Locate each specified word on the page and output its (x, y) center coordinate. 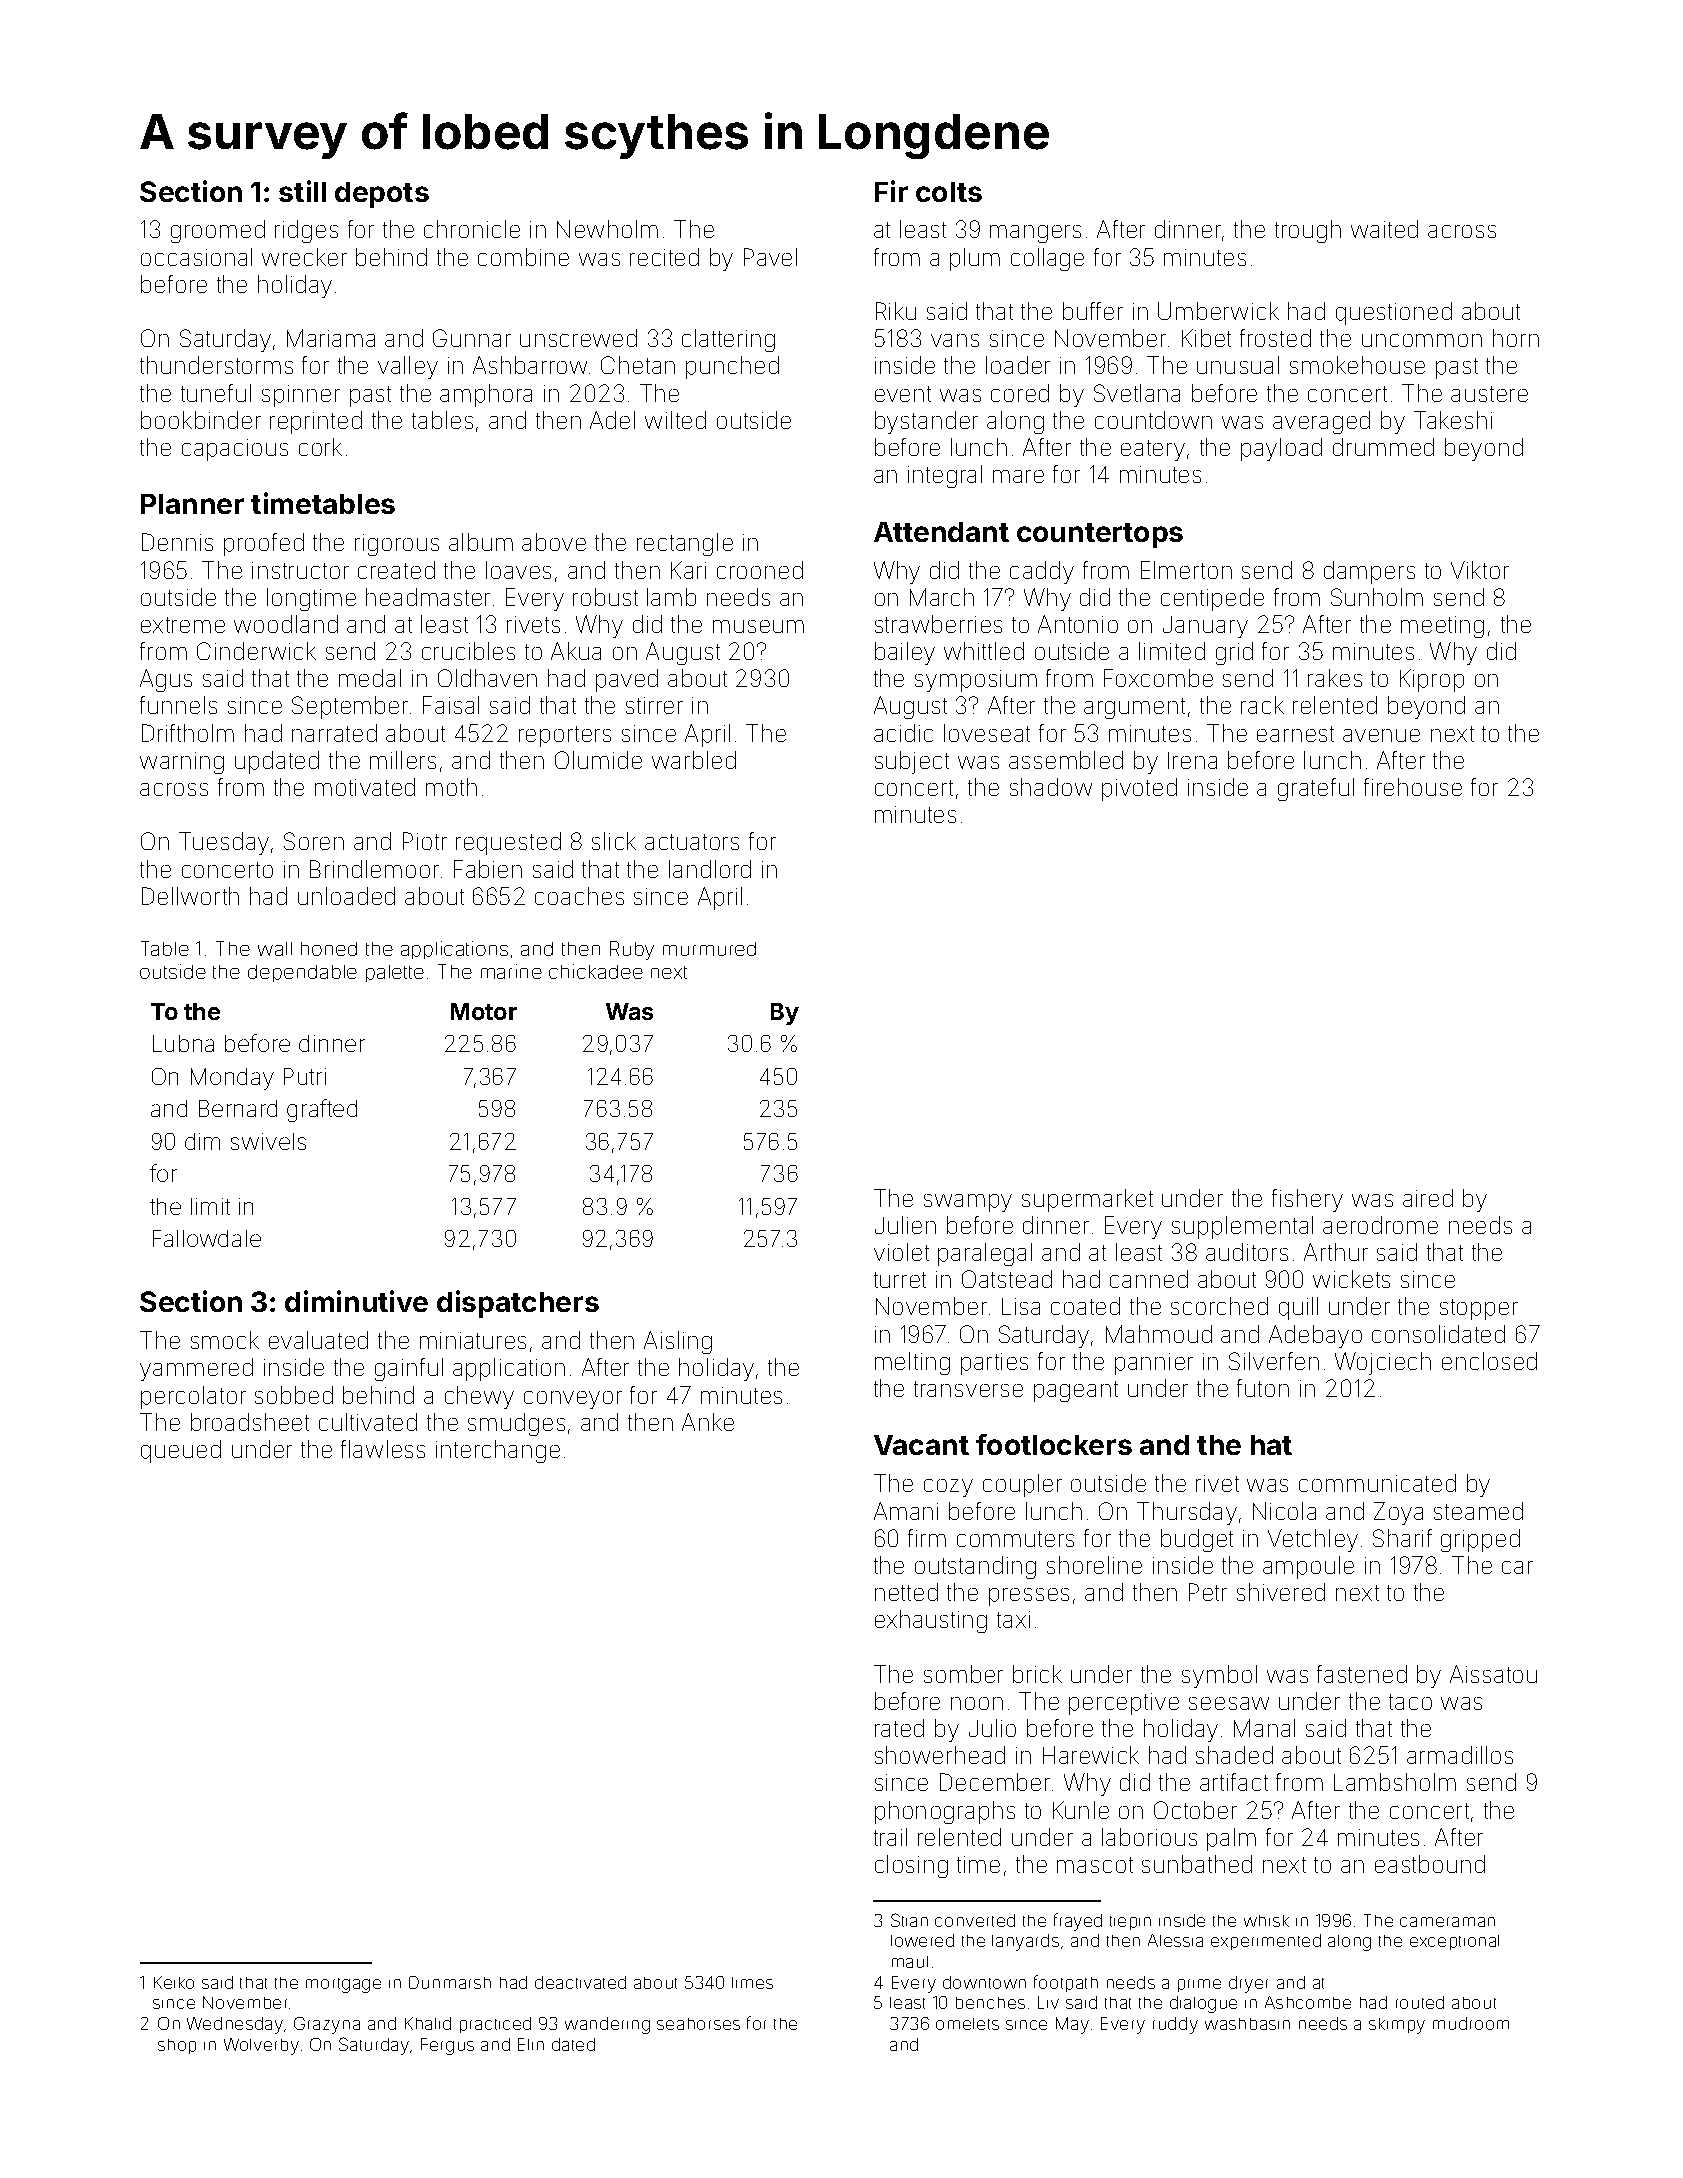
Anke (708, 1422)
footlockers (1054, 1444)
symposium (976, 681)
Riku (896, 311)
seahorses (698, 2024)
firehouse (1413, 787)
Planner (192, 504)
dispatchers (518, 1304)
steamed (1478, 1511)
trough (1308, 231)
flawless (383, 1449)
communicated (1377, 1483)
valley (408, 367)
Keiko (174, 1982)
